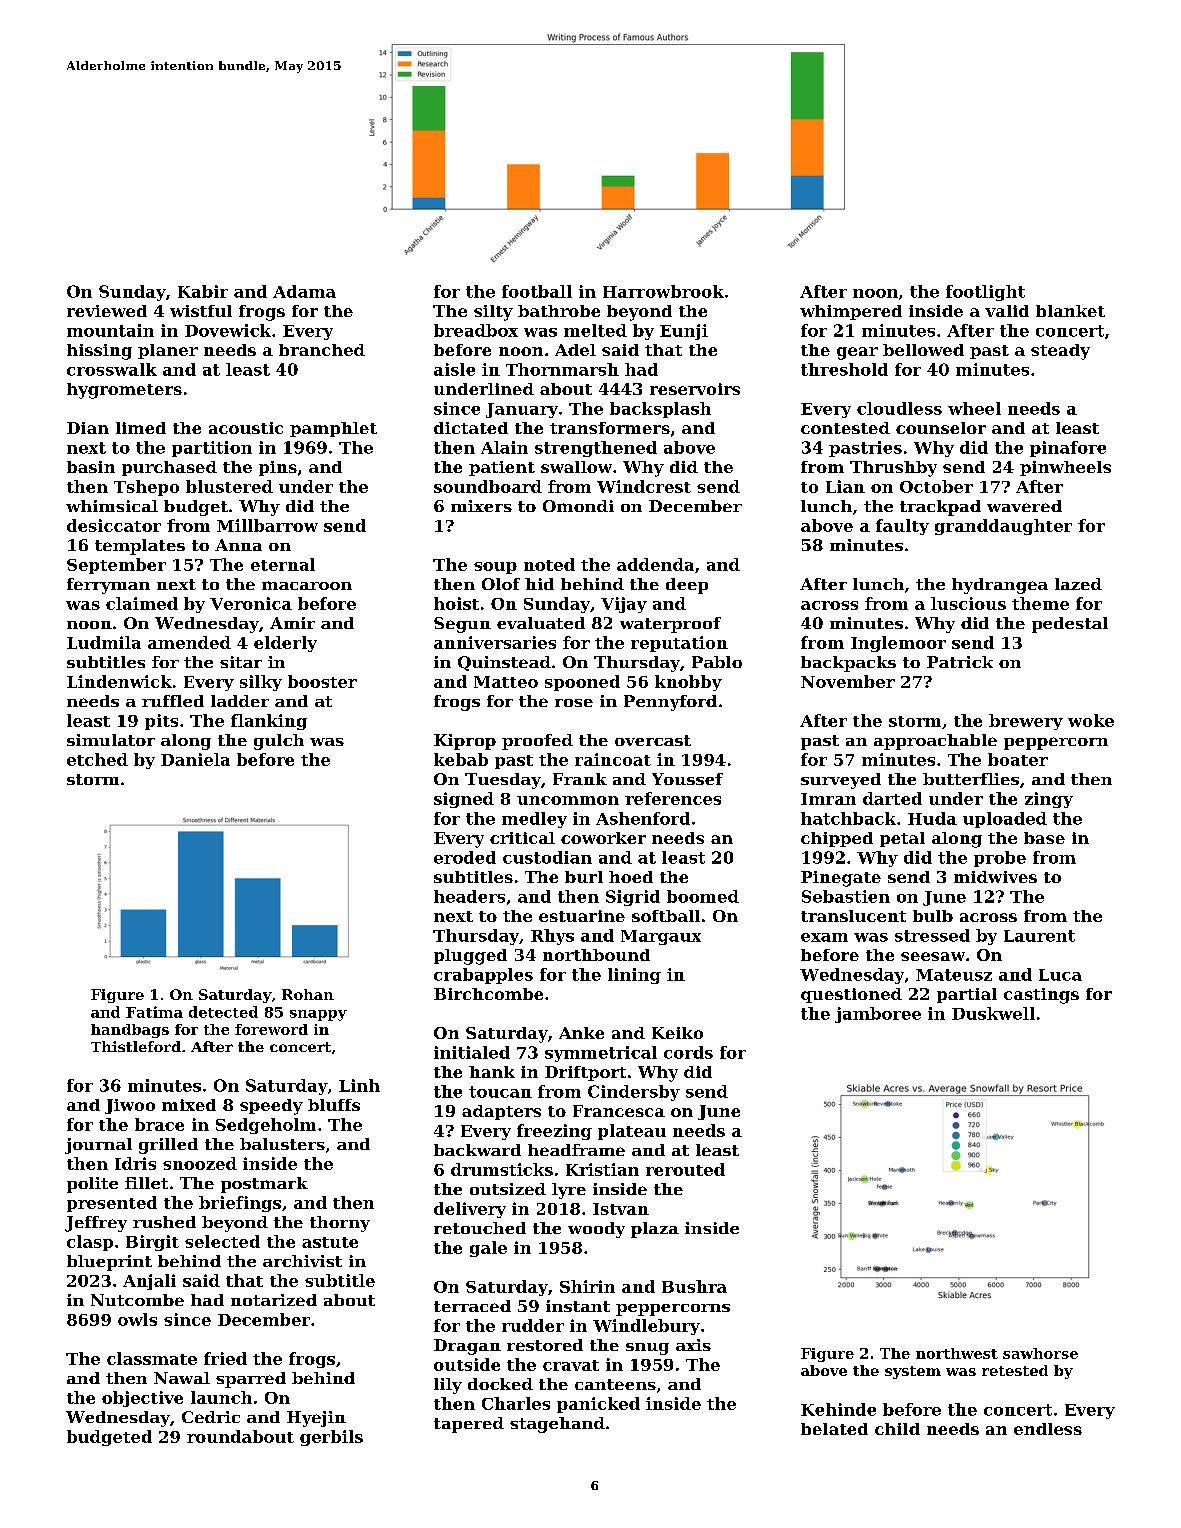 The width and height of the screenshot is (1181, 1528). I want to click on Hyejin, so click(316, 1419).
